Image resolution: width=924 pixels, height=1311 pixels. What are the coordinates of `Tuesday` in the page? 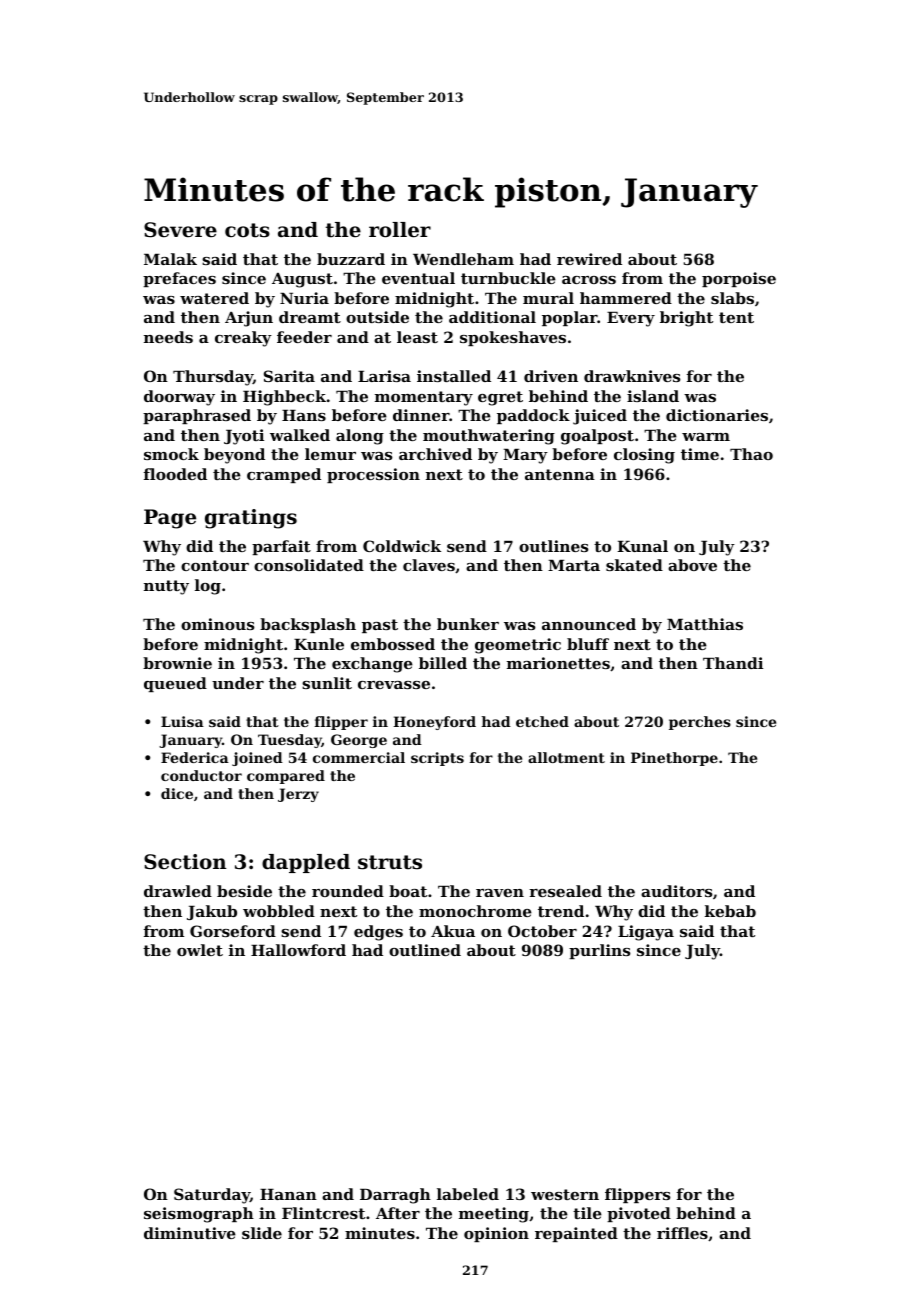 It's located at (290, 741).
